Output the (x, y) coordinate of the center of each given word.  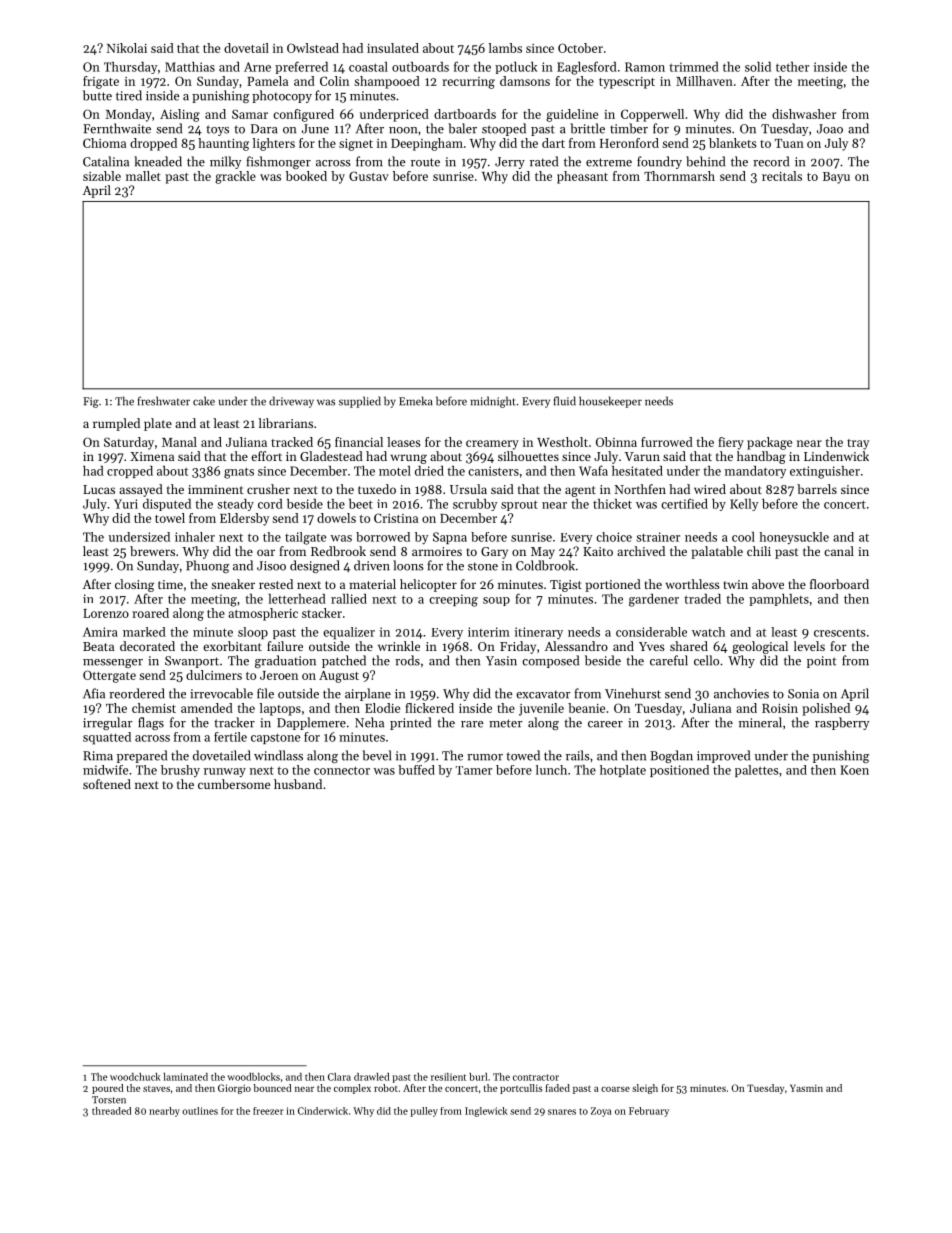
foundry (659, 162)
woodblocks (253, 1077)
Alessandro (576, 646)
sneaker (233, 584)
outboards (420, 67)
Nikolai (127, 48)
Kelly (744, 505)
